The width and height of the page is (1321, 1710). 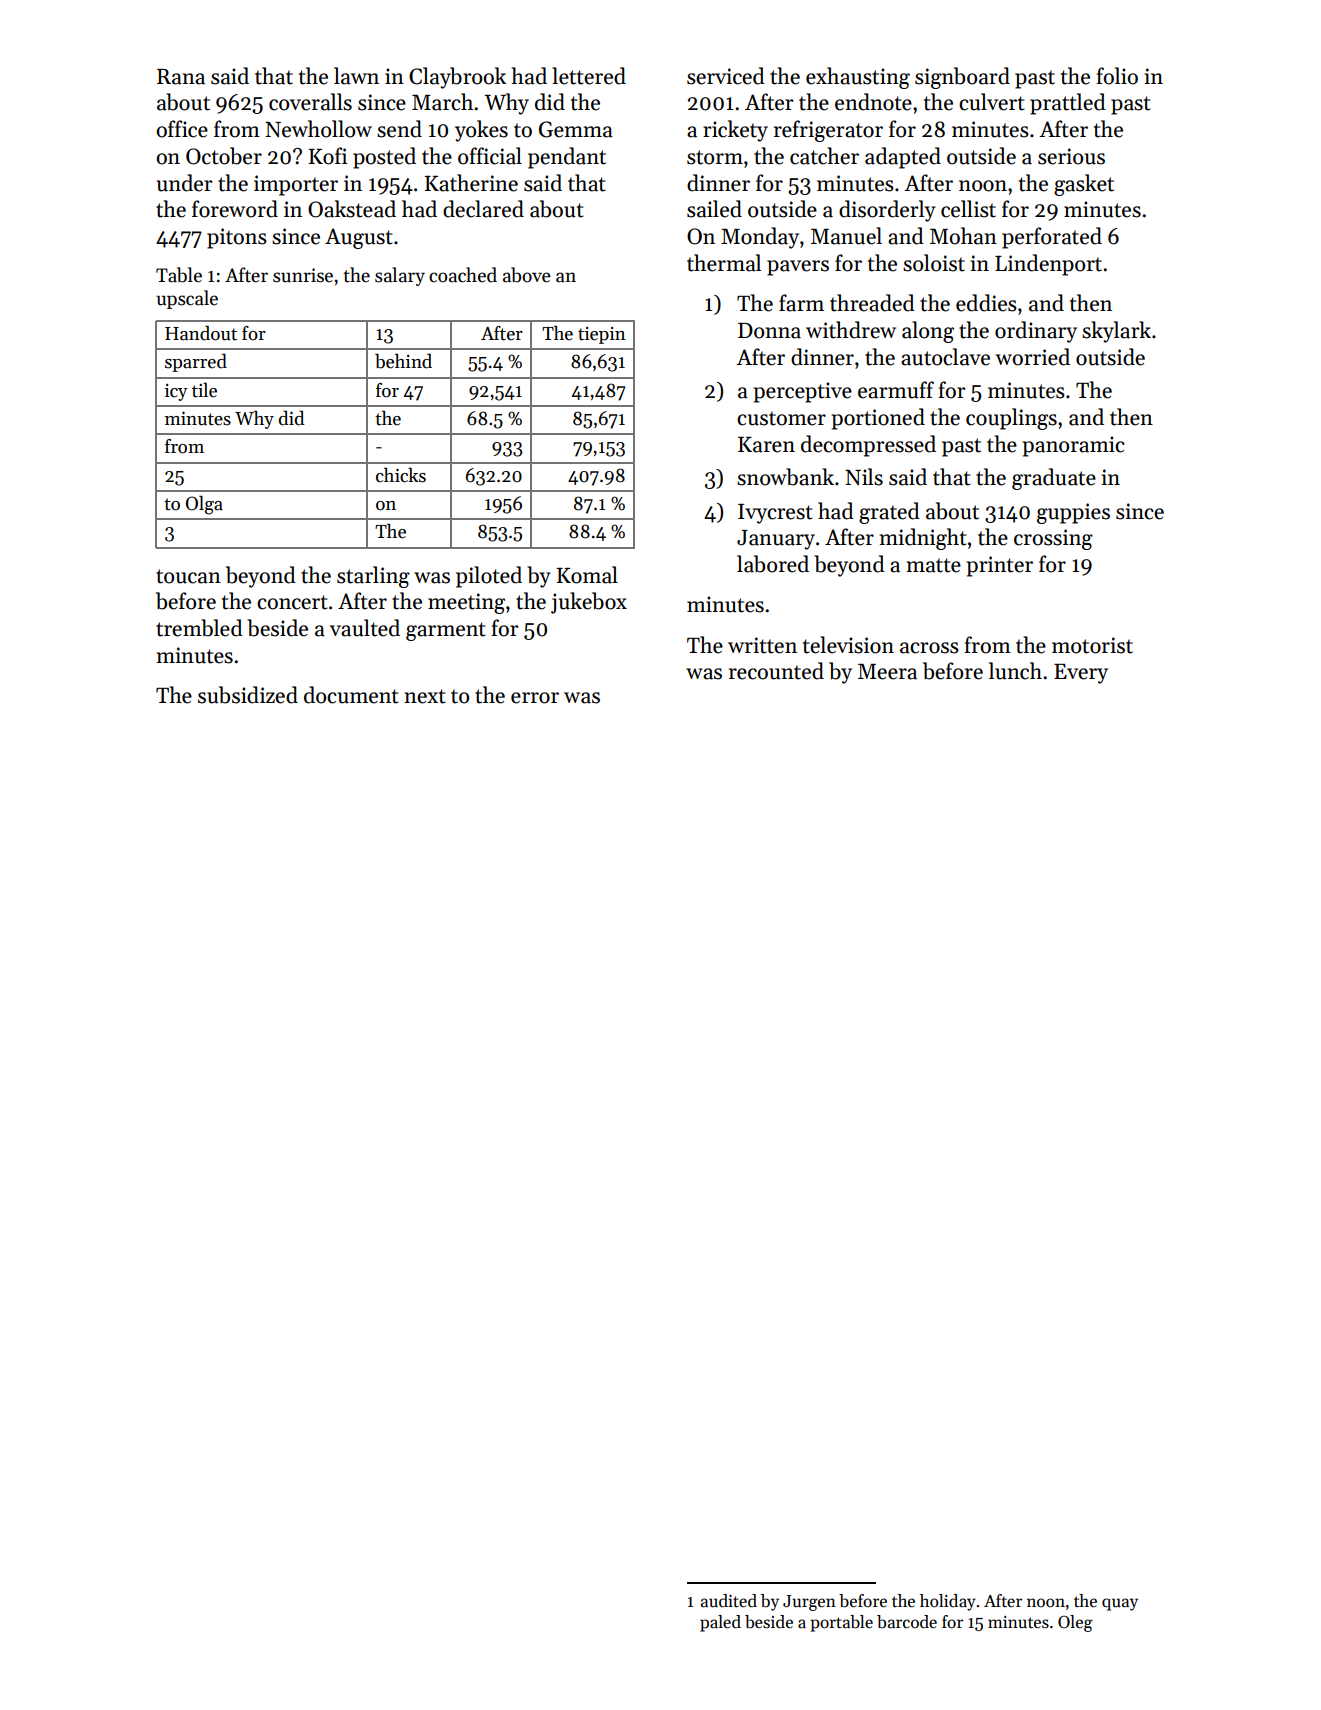 I want to click on crossing, so click(x=1053, y=539).
